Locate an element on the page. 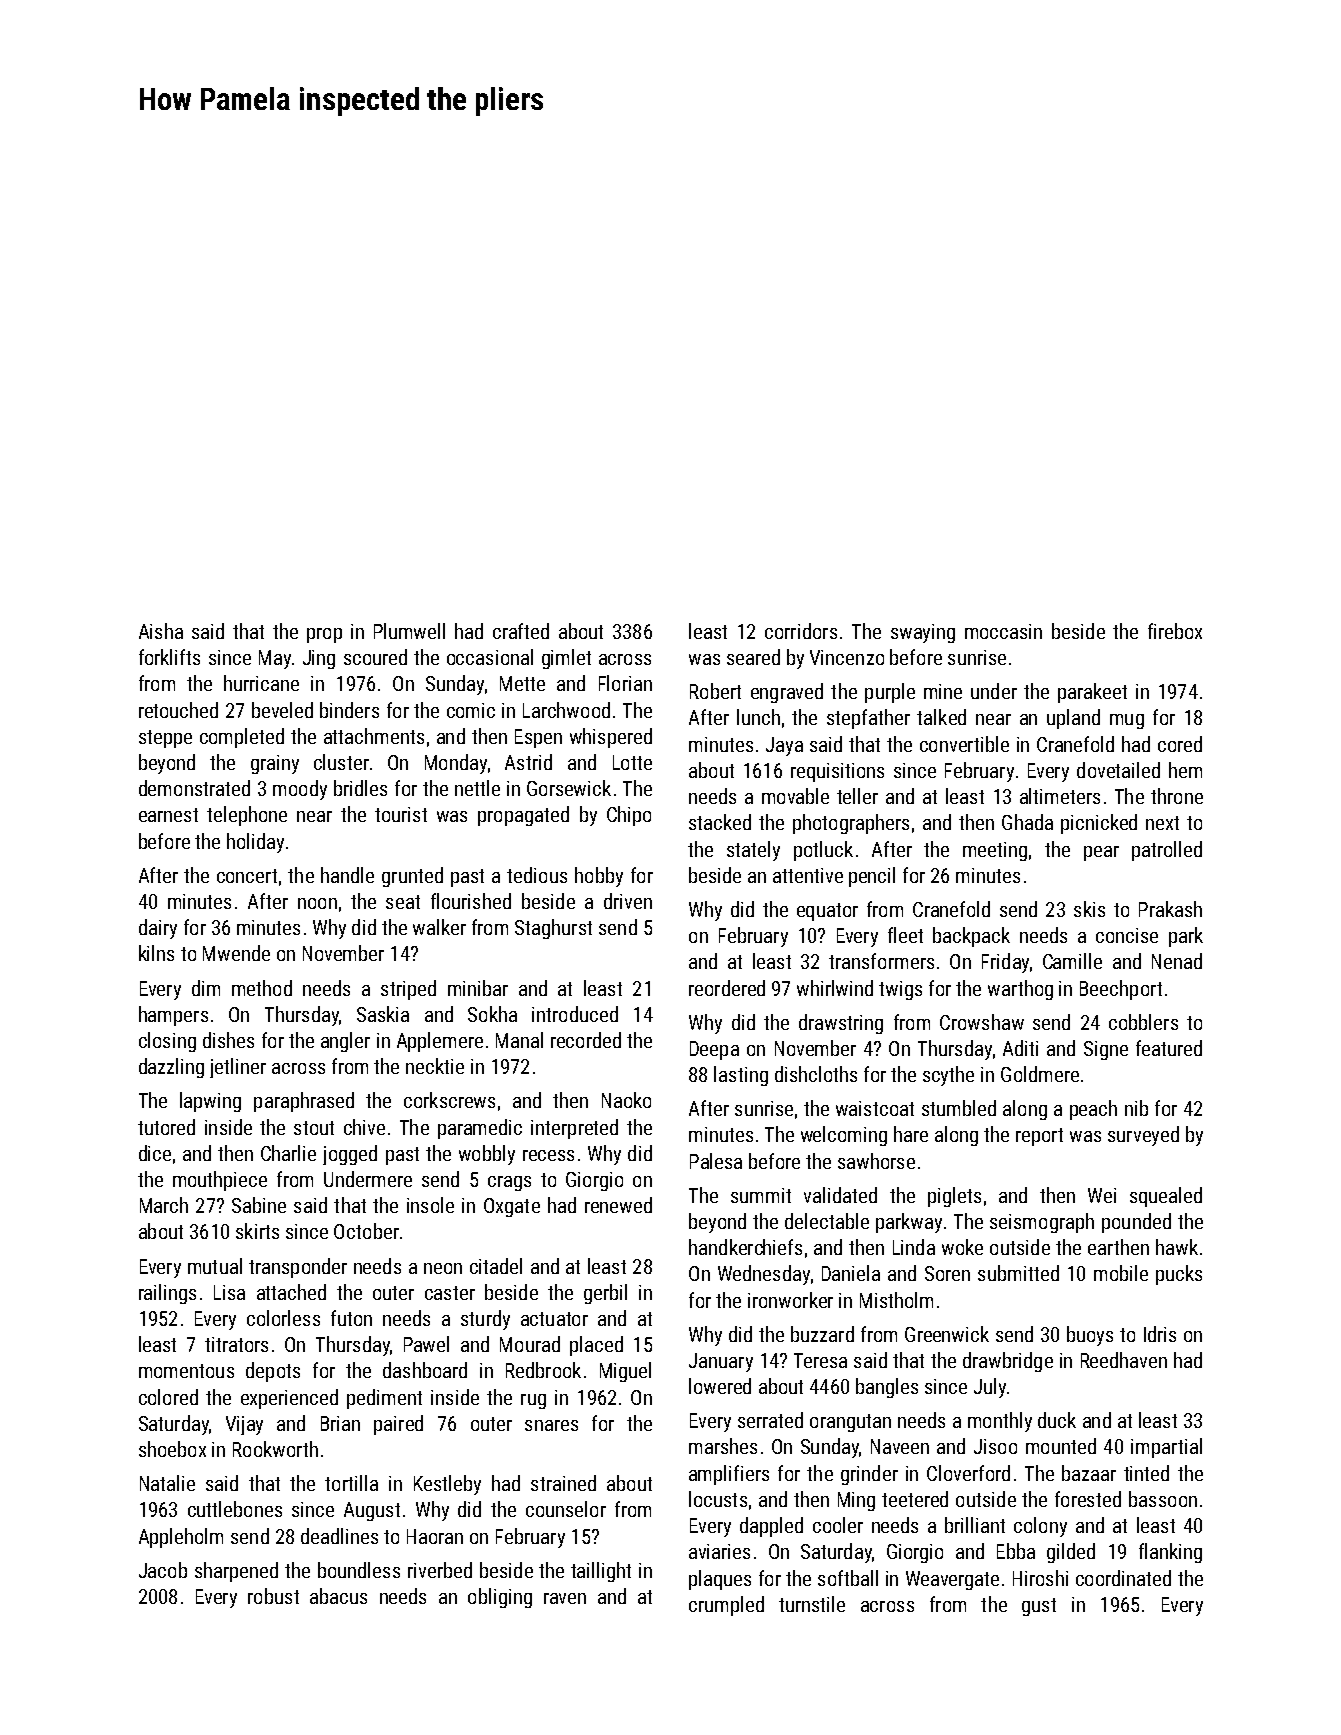  Mwende is located at coordinates (236, 953).
